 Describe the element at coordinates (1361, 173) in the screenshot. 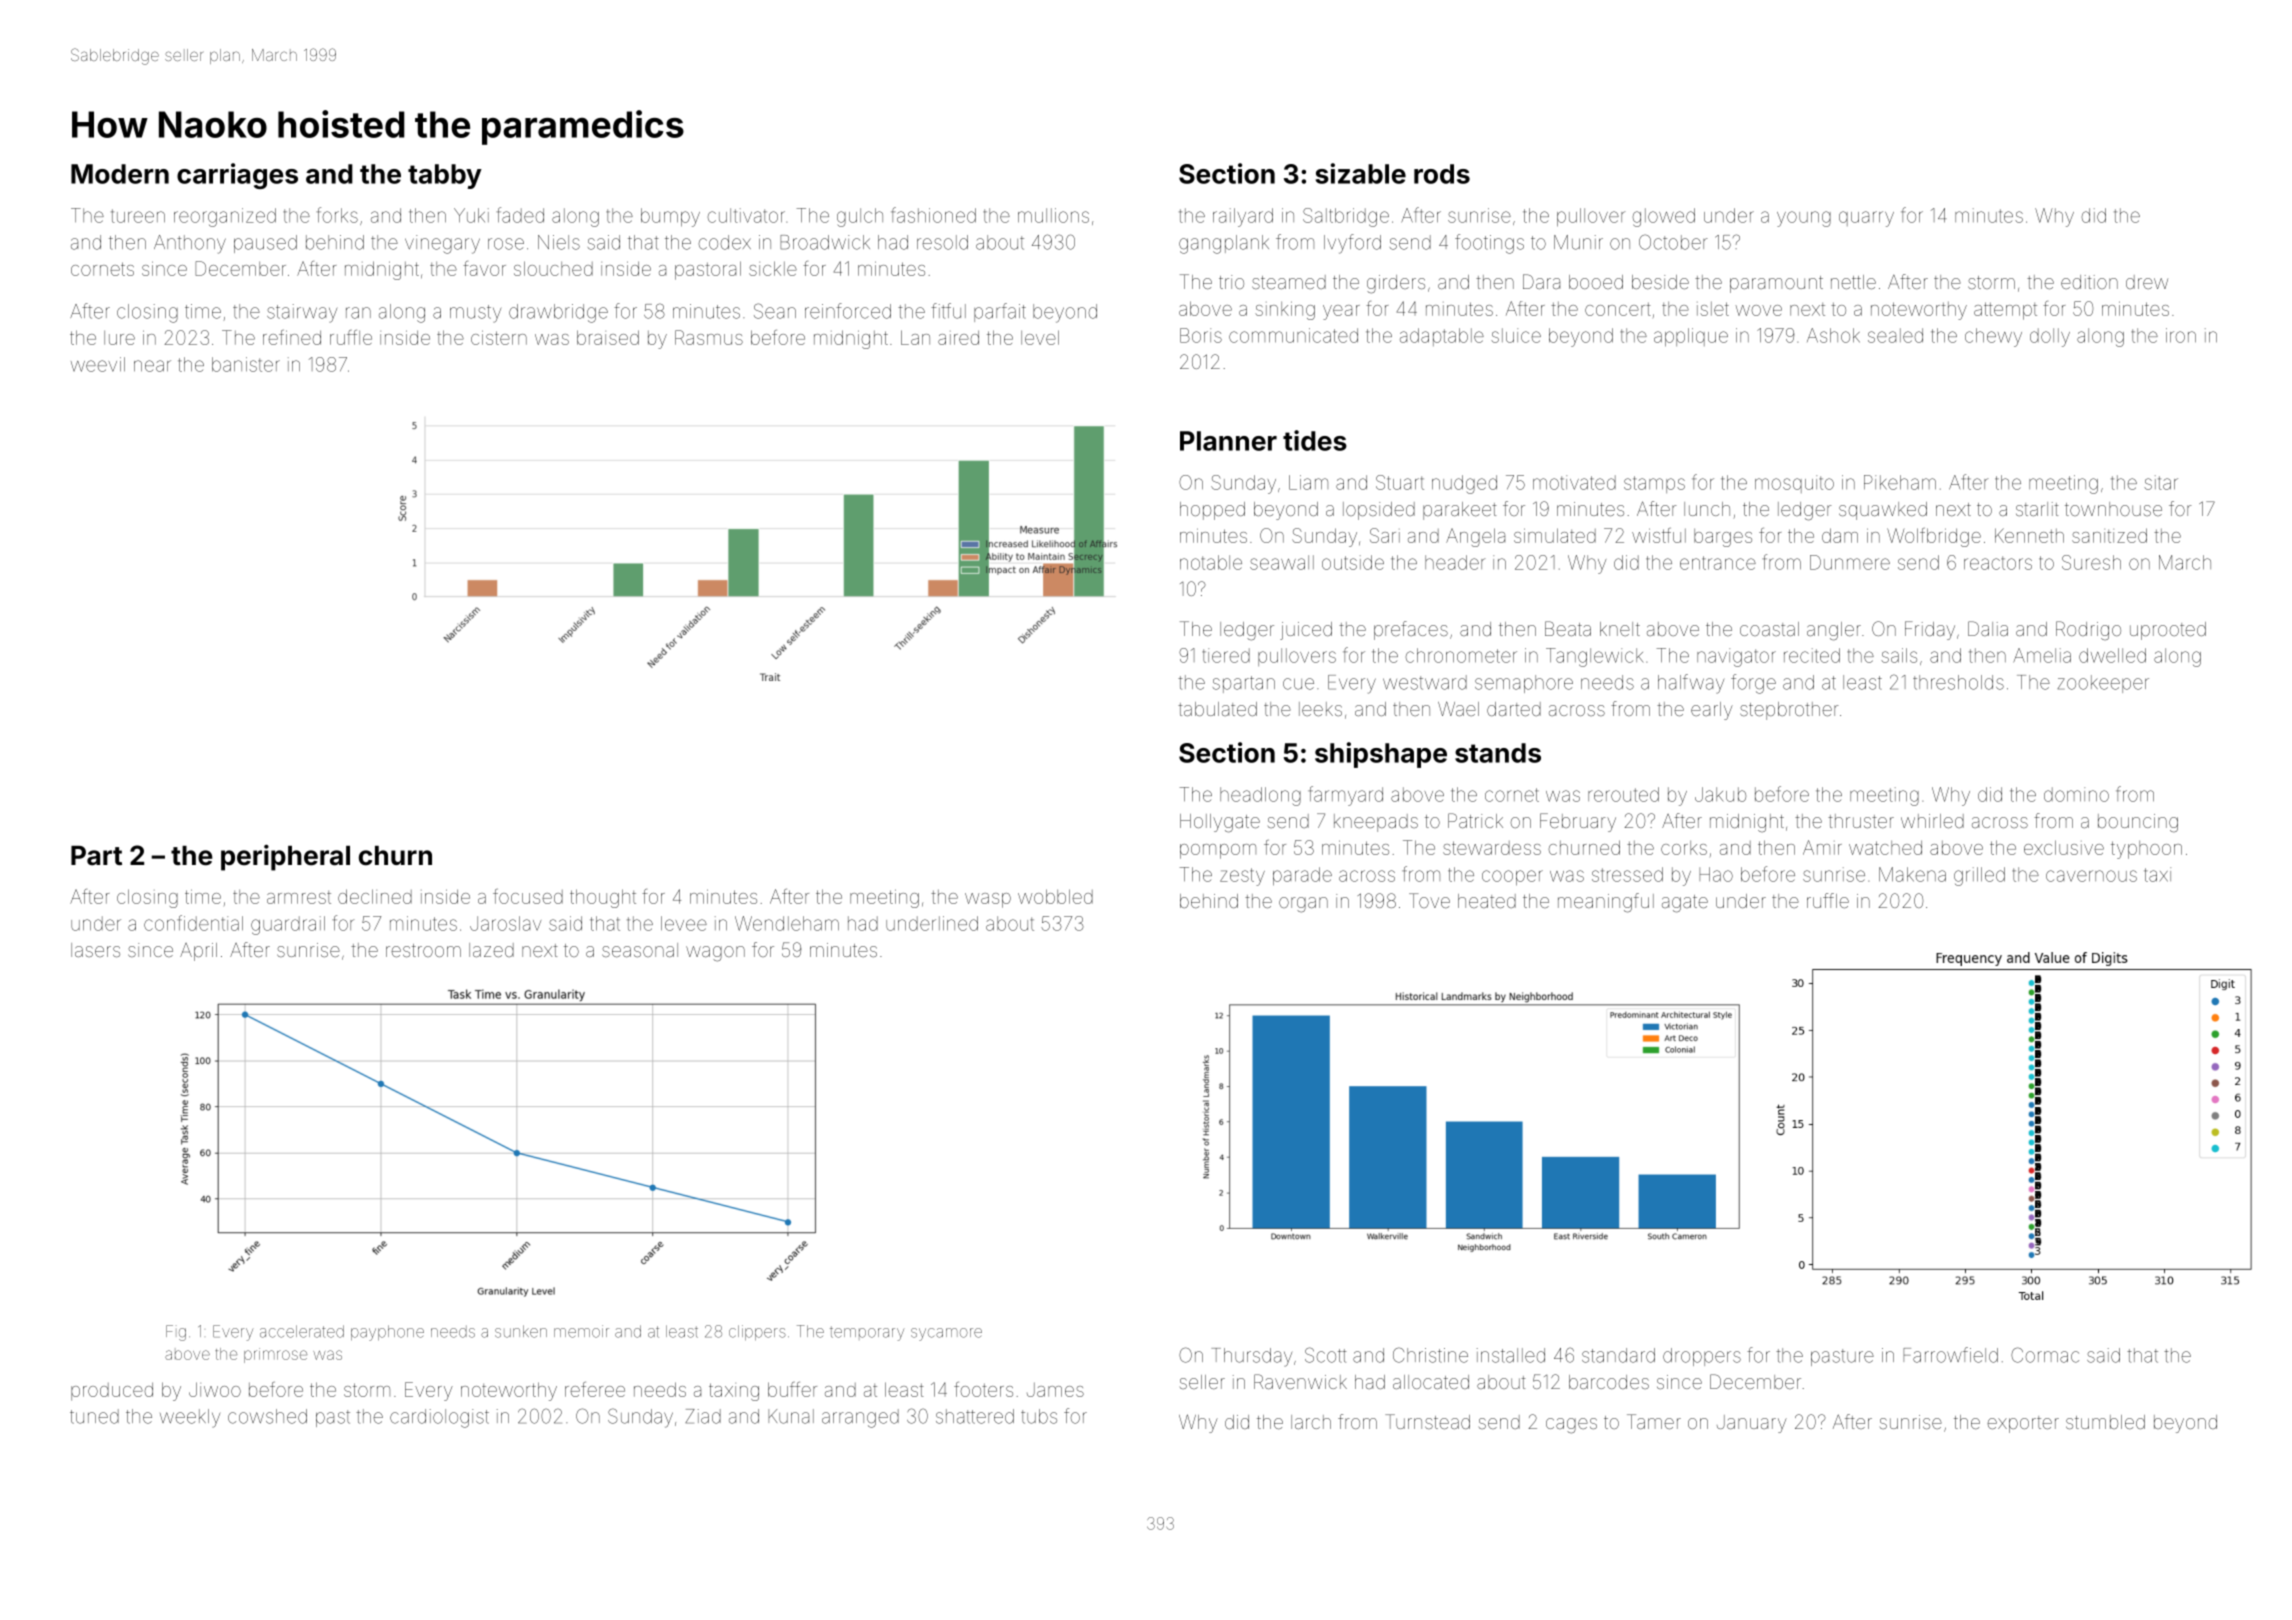

I see `sizable` at that location.
